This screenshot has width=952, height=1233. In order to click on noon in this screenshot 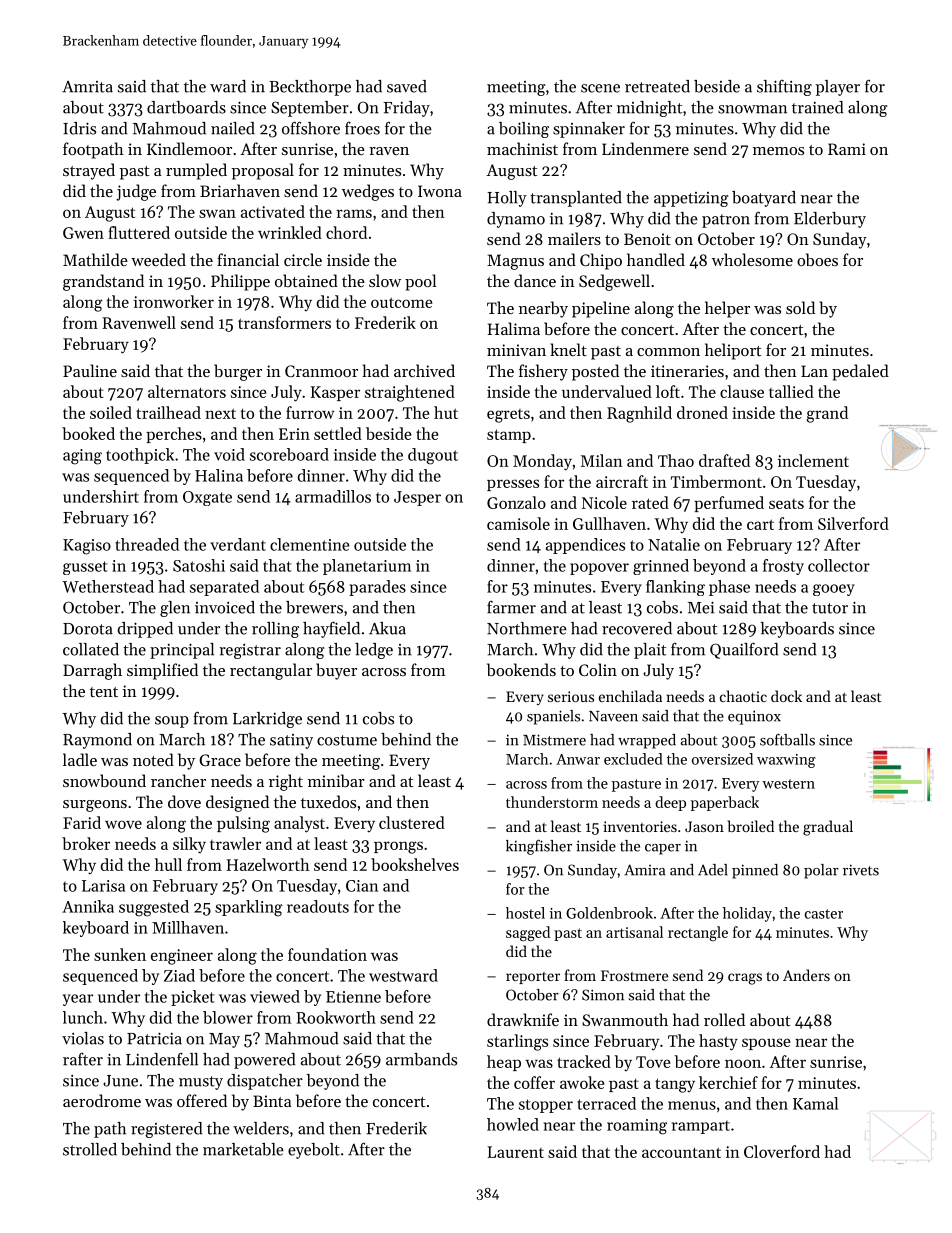, I will do `click(743, 1063)`.
